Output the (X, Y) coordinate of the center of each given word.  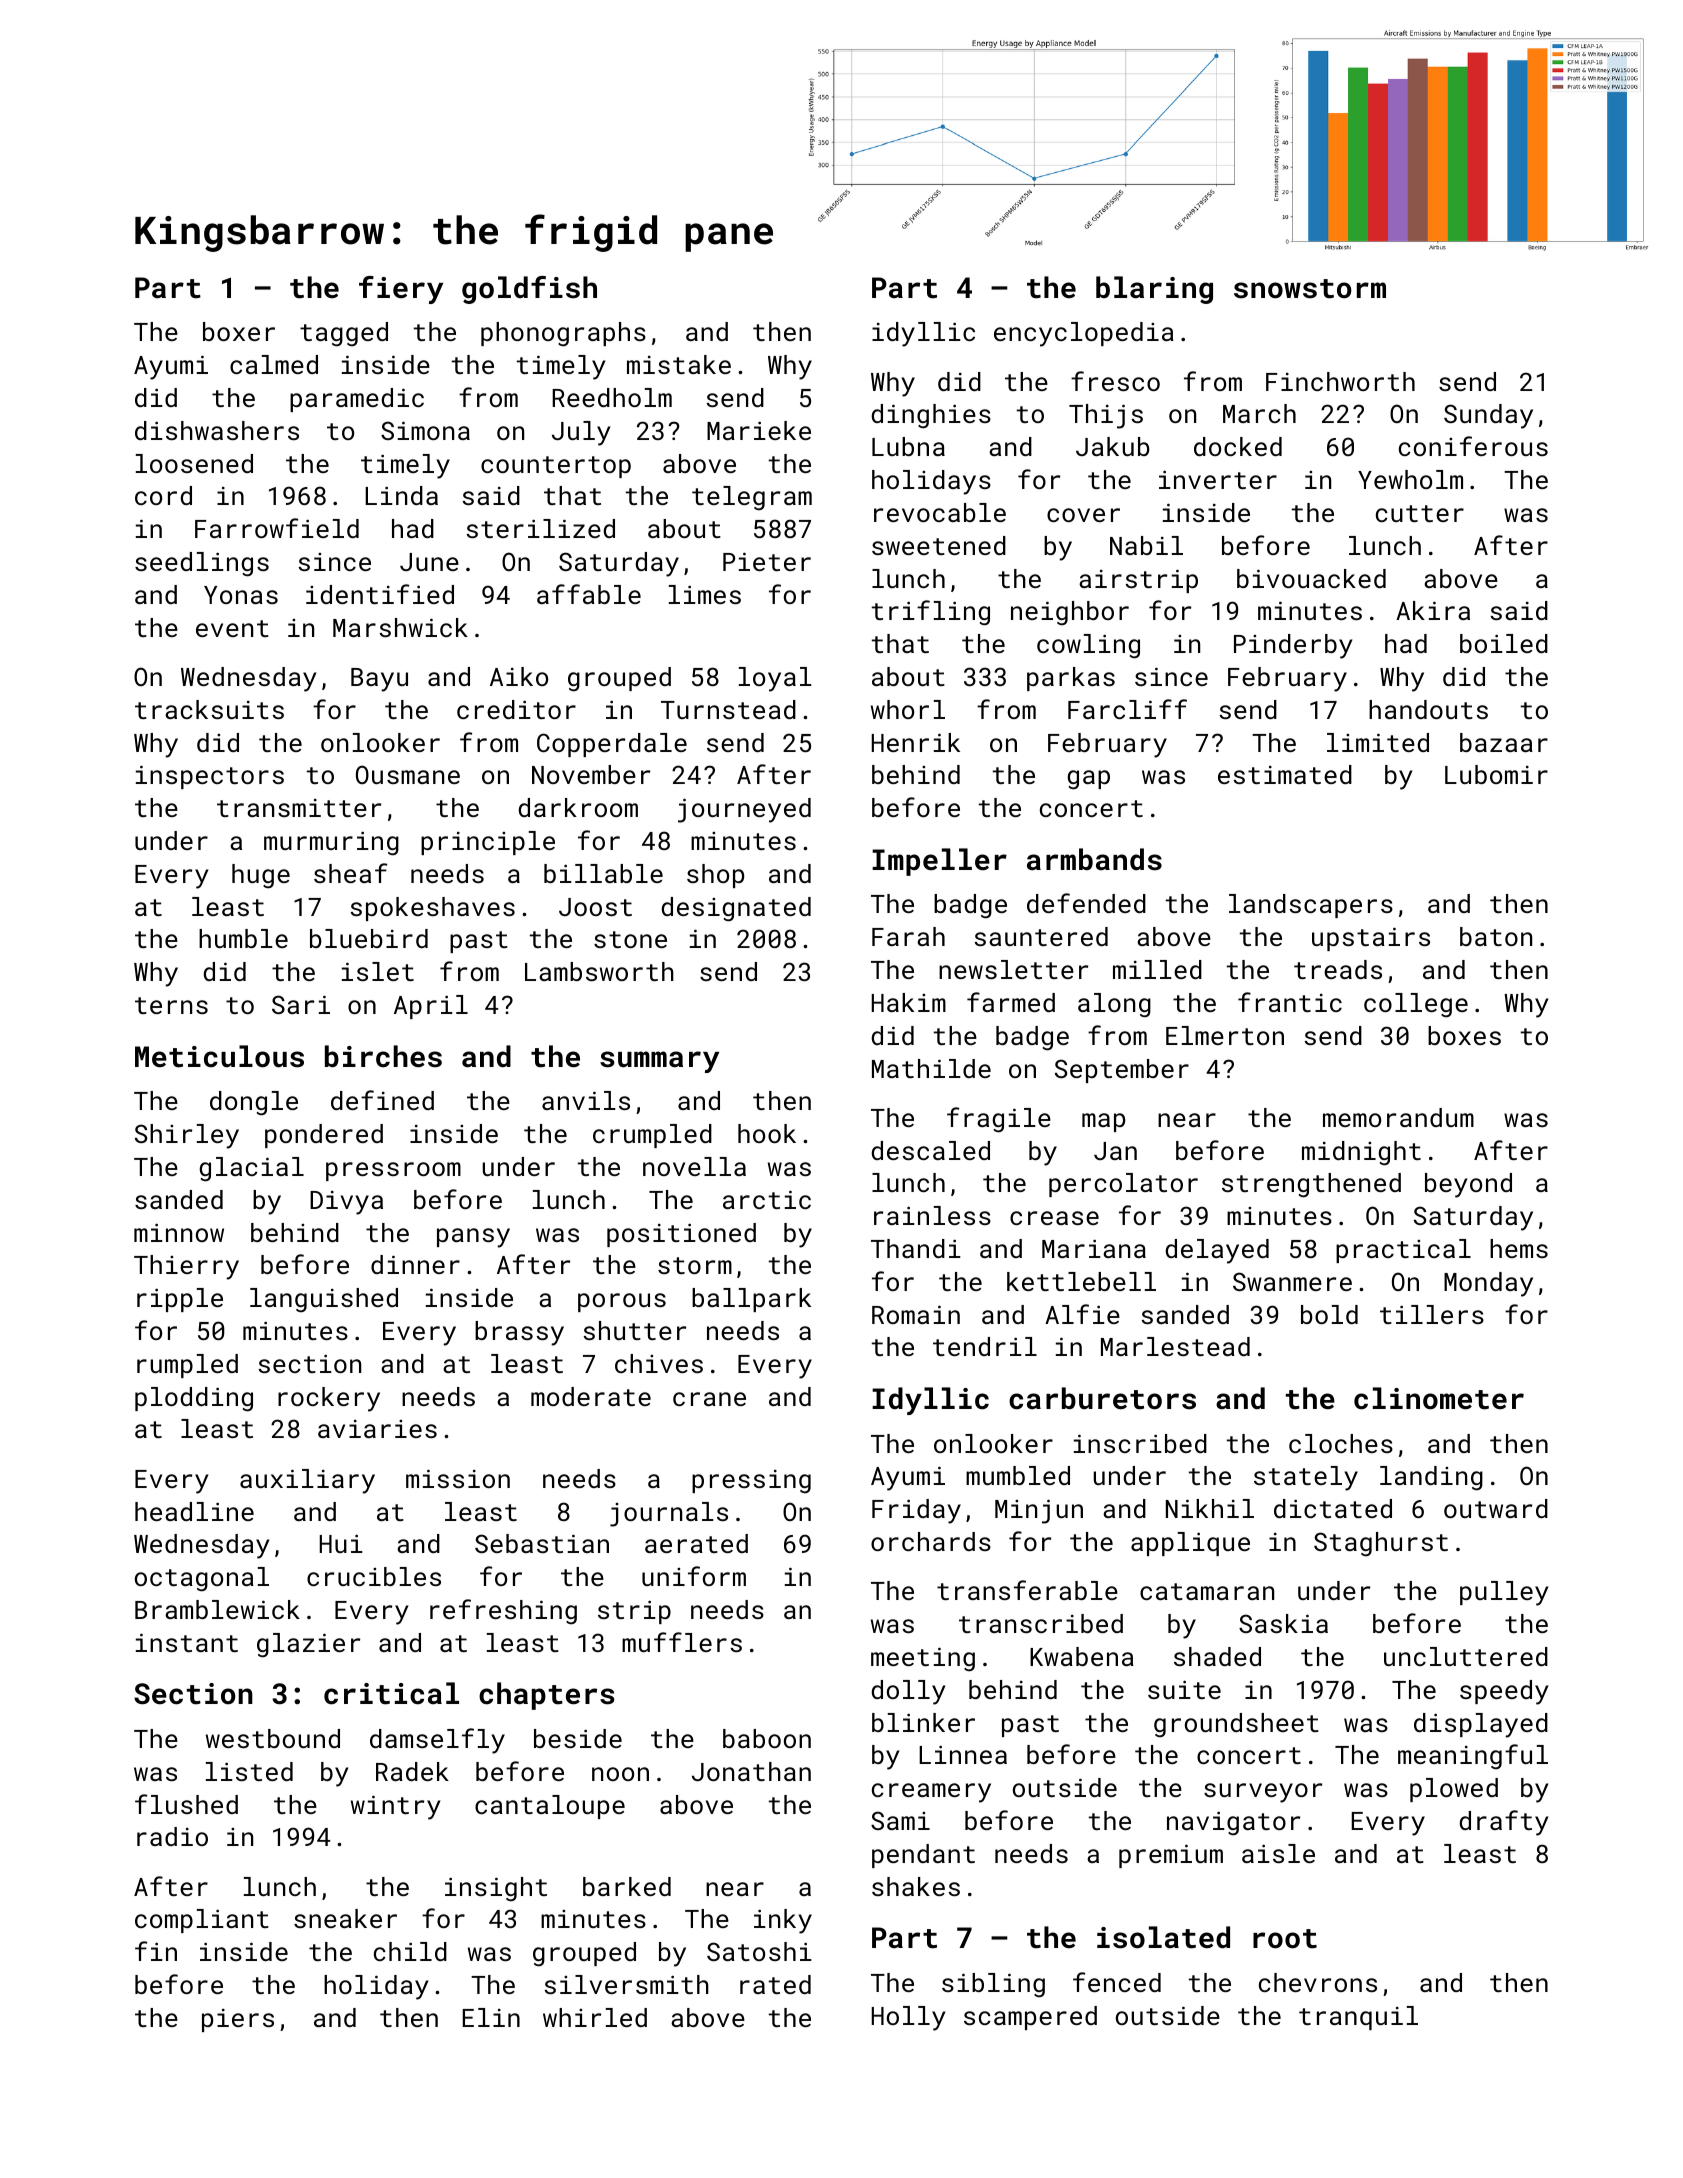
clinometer (1439, 1398)
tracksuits (209, 709)
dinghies (931, 416)
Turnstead (728, 709)
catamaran (1207, 1591)
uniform (694, 1576)
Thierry (186, 1267)
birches (383, 1056)
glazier (308, 1645)
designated (736, 909)
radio (172, 1836)
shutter (635, 1330)
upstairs (1371, 939)
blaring (1154, 290)
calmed (274, 364)
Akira (1433, 610)
